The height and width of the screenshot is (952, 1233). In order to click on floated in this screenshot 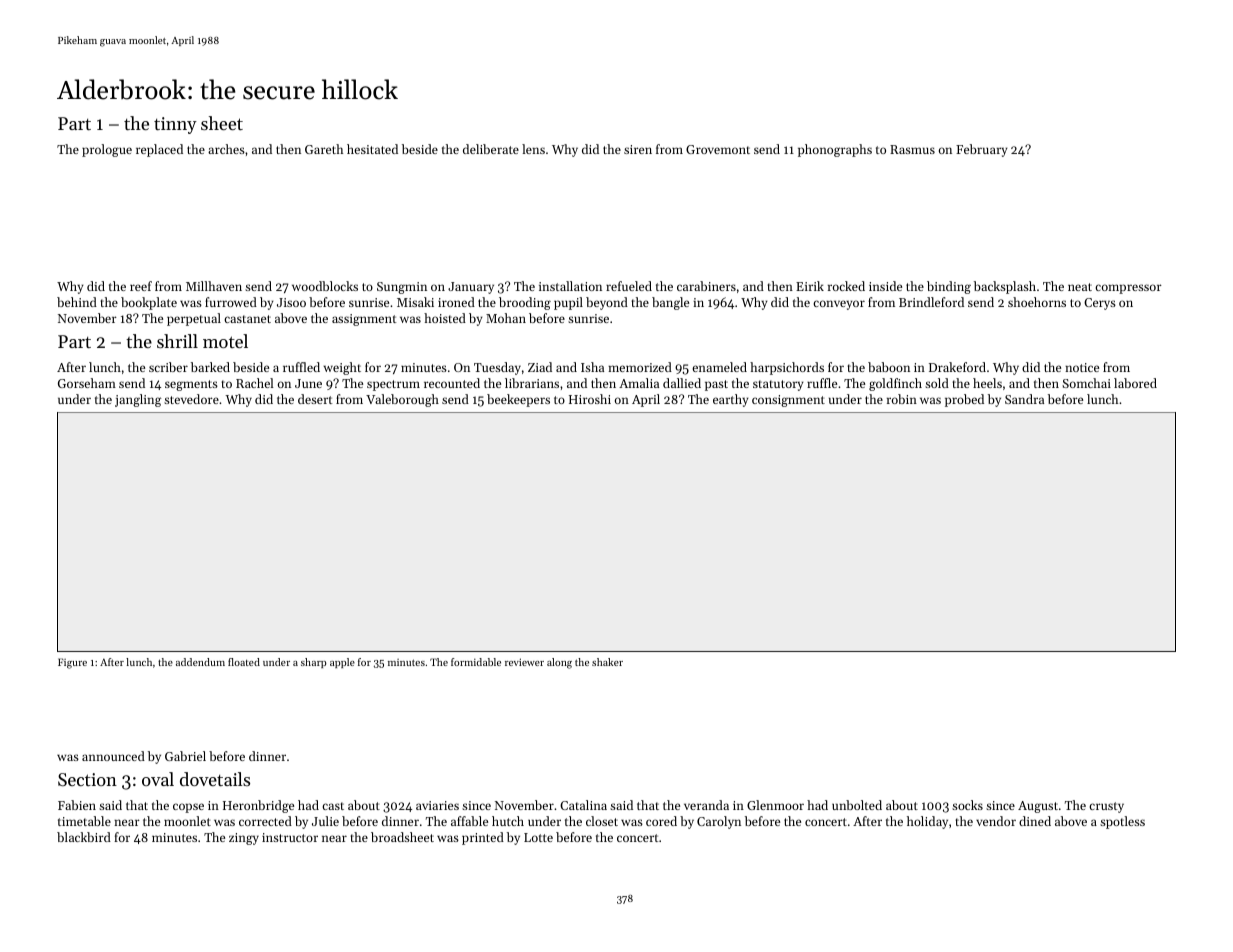, I will do `click(244, 662)`.
